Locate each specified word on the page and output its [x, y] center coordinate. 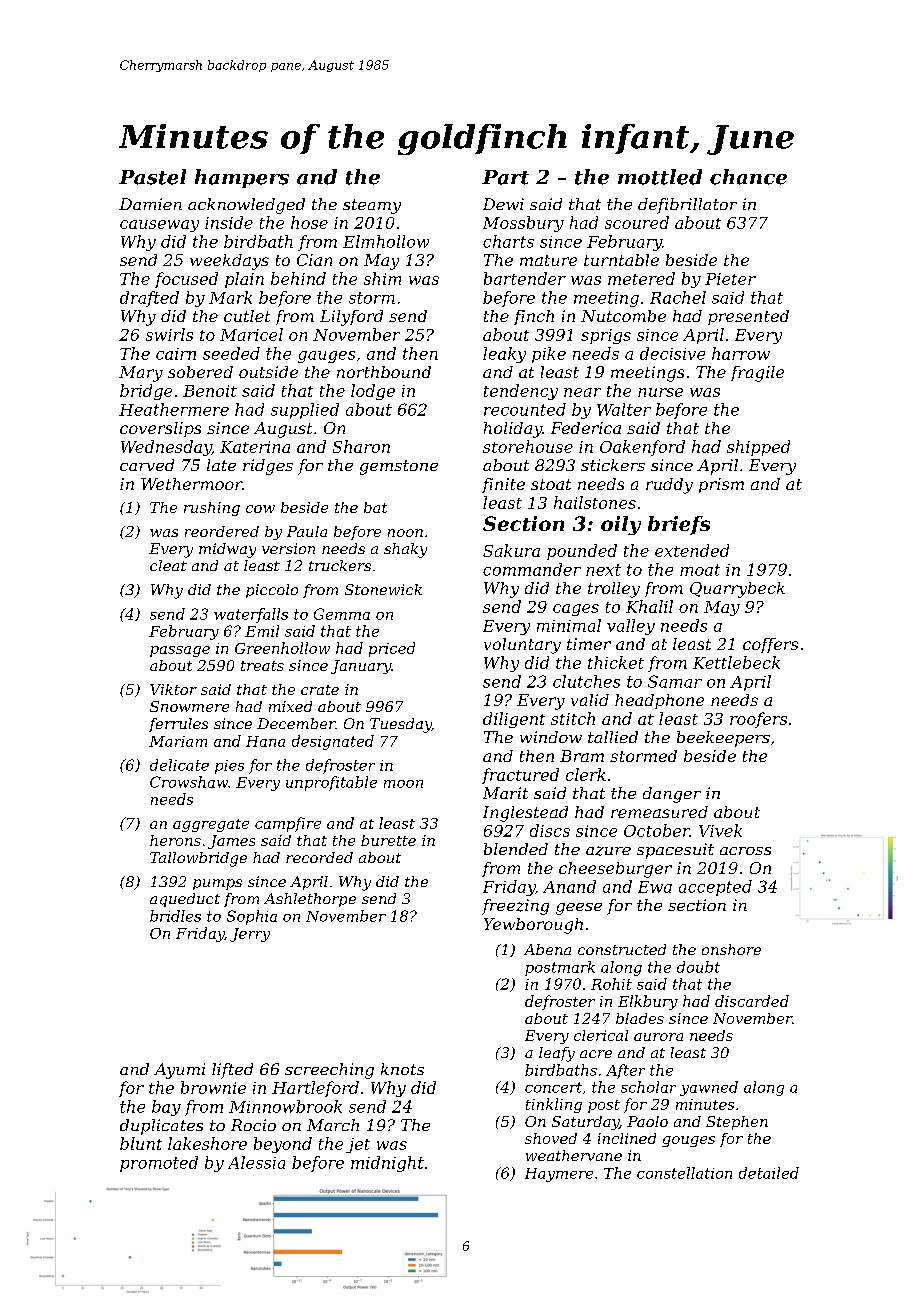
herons [175, 840]
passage [180, 651]
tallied [613, 737]
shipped [758, 448]
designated [333, 742]
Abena [547, 949]
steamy [372, 206]
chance [748, 177]
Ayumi [179, 1071]
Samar [675, 681]
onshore [731, 949]
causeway [159, 226]
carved [147, 465]
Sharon [361, 446]
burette [388, 840]
